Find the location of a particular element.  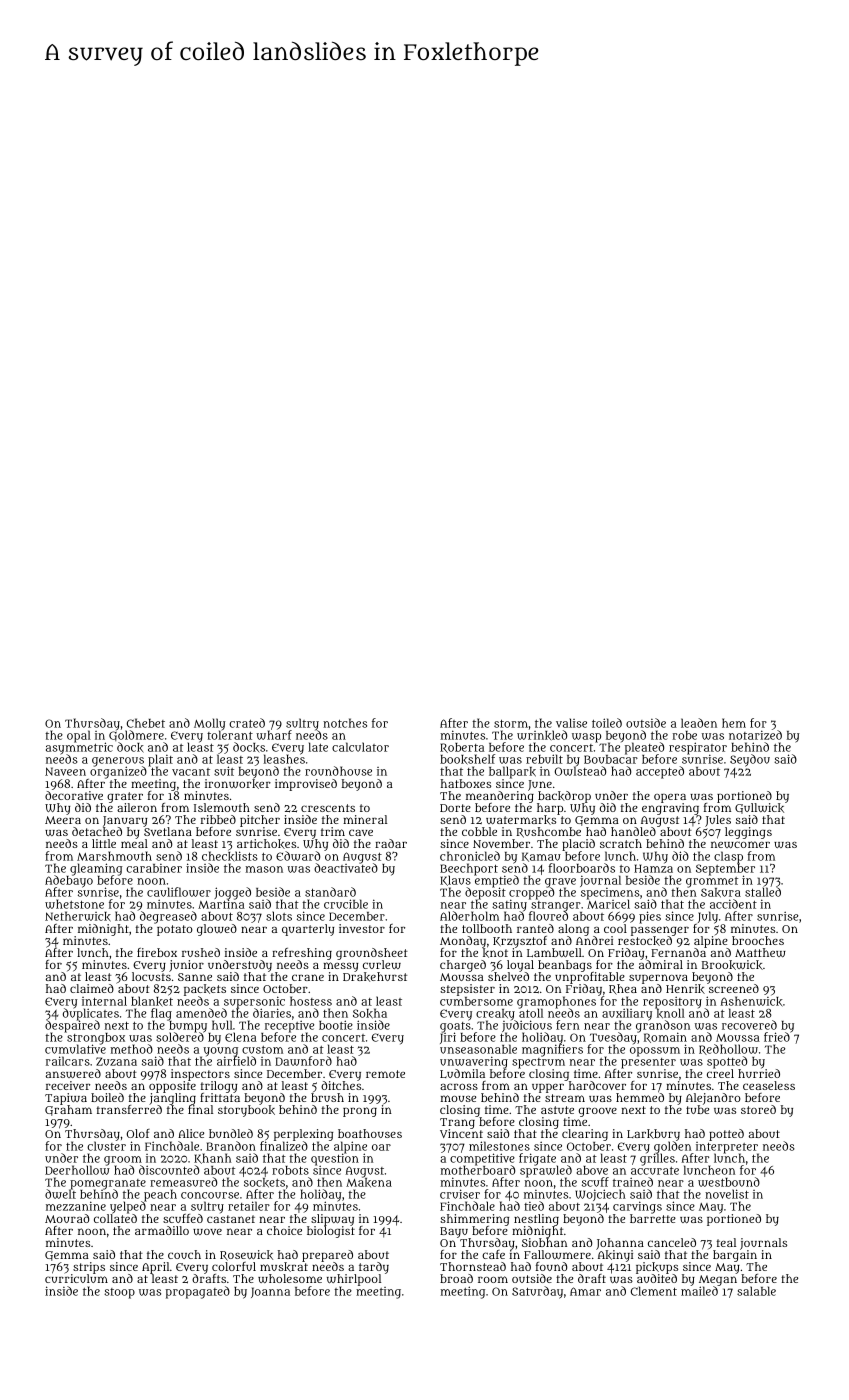

organized is located at coordinates (118, 773).
